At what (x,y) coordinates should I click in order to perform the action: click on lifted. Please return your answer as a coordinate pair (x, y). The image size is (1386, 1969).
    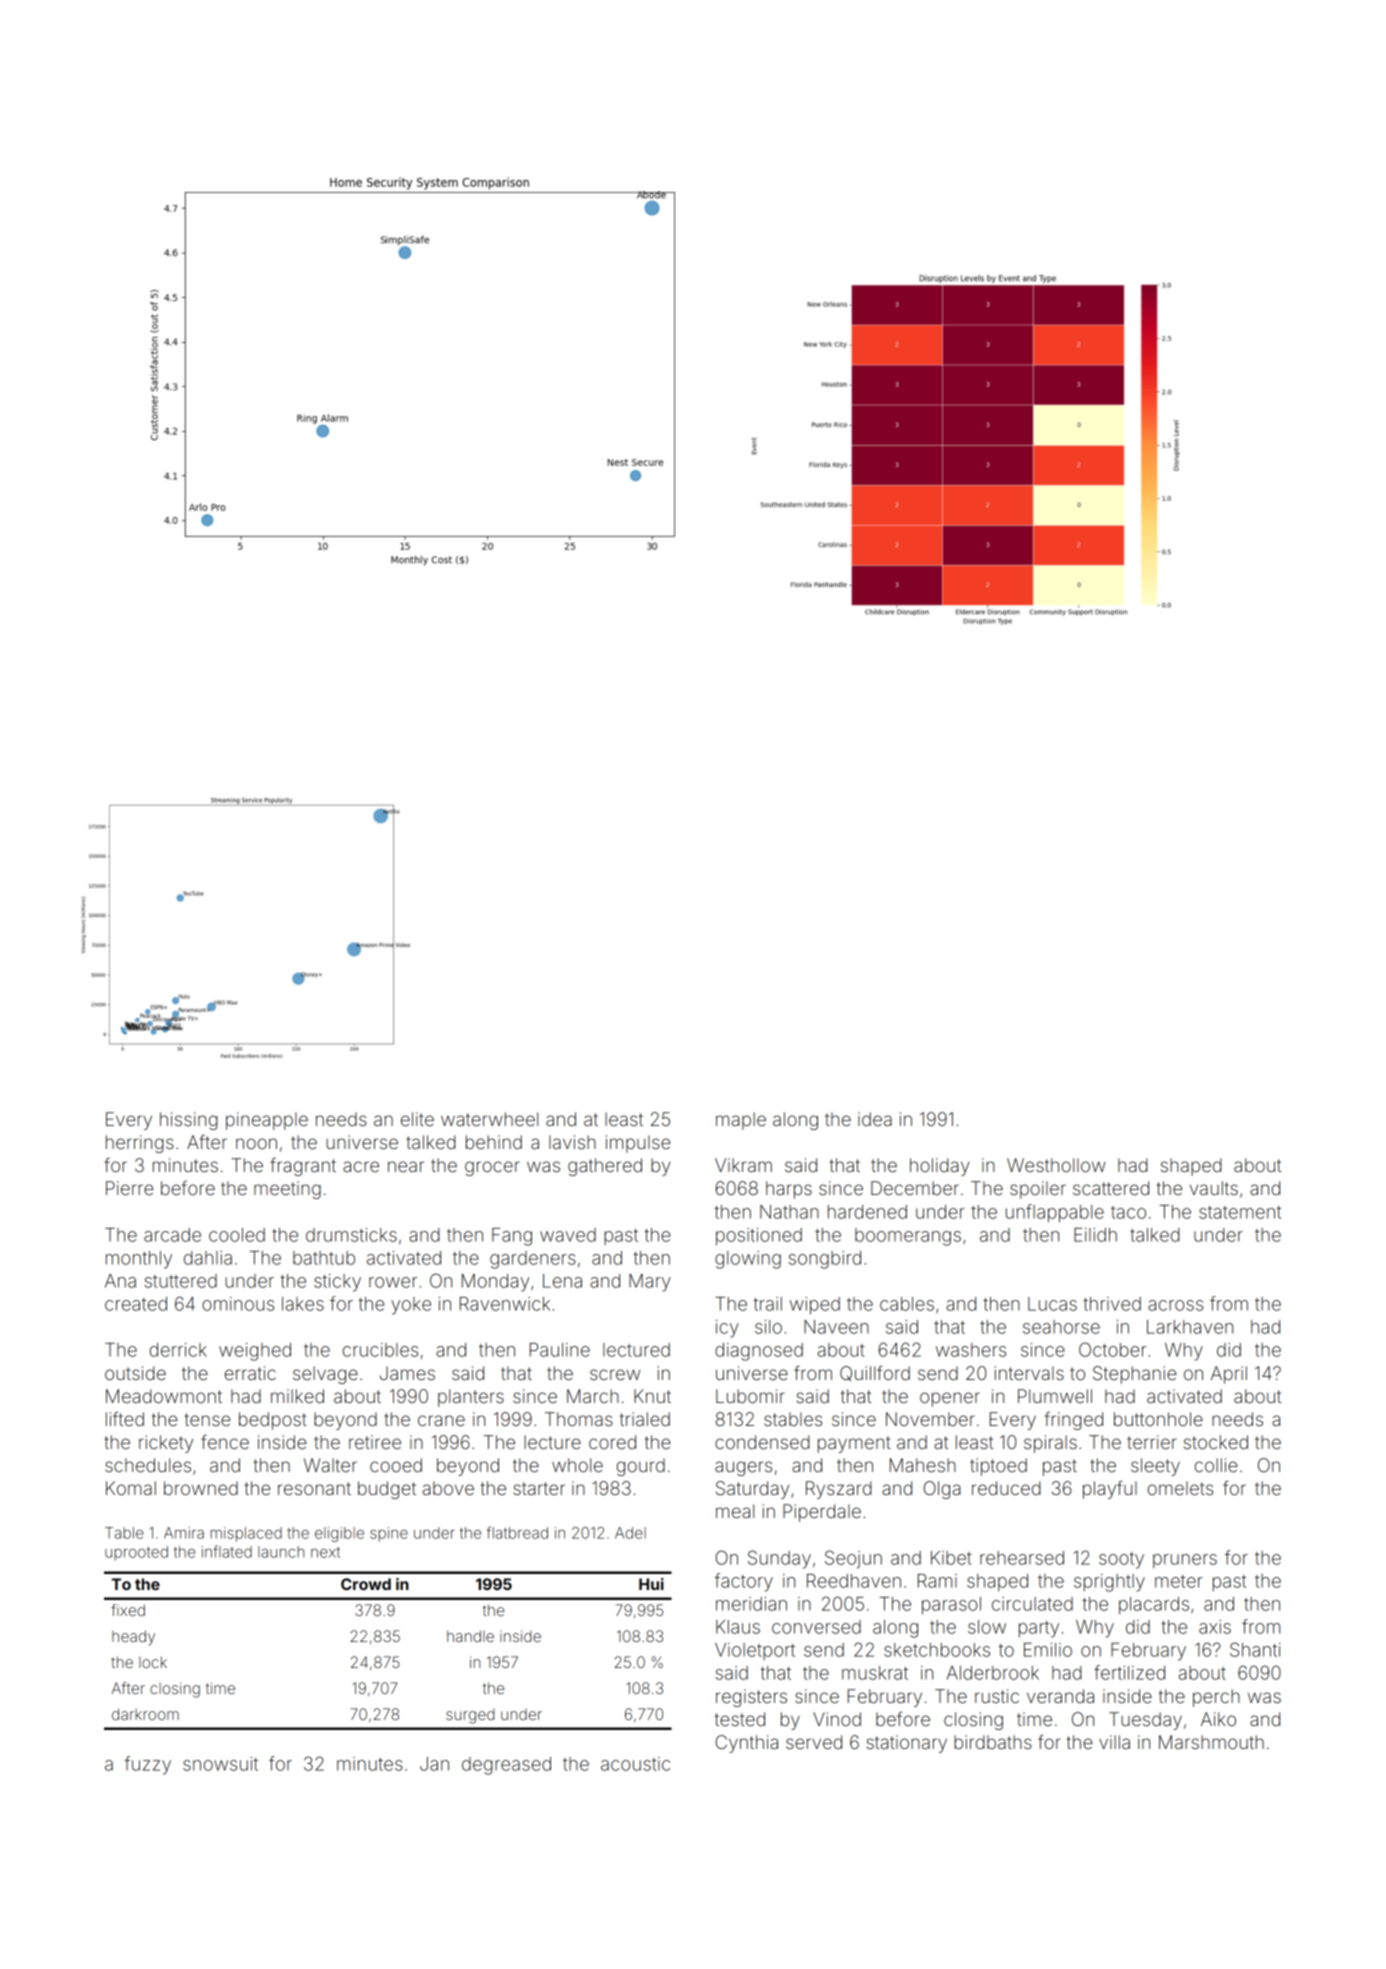
    Looking at the image, I should click on (125, 1419).
